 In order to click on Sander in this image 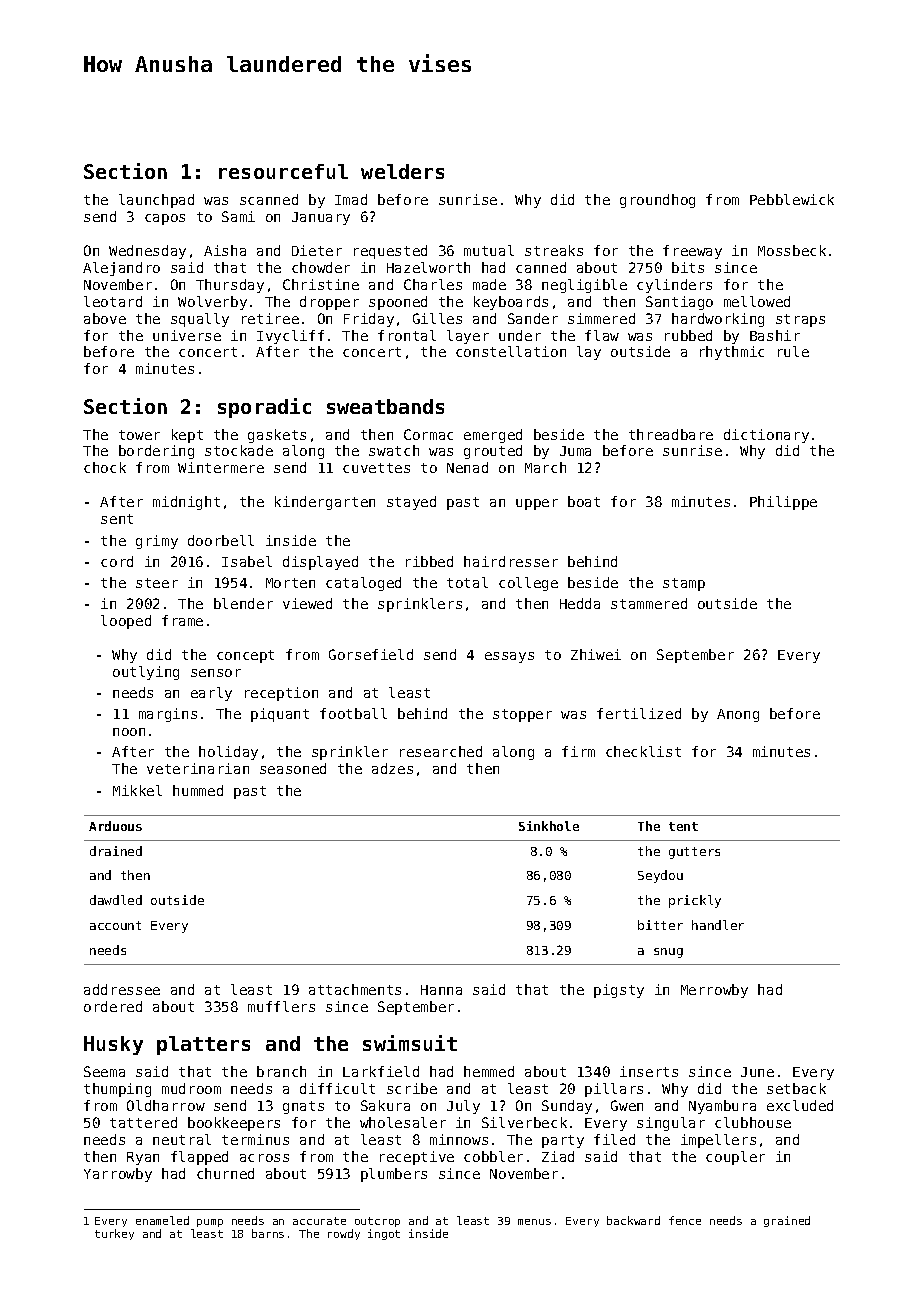, I will do `click(533, 318)`.
